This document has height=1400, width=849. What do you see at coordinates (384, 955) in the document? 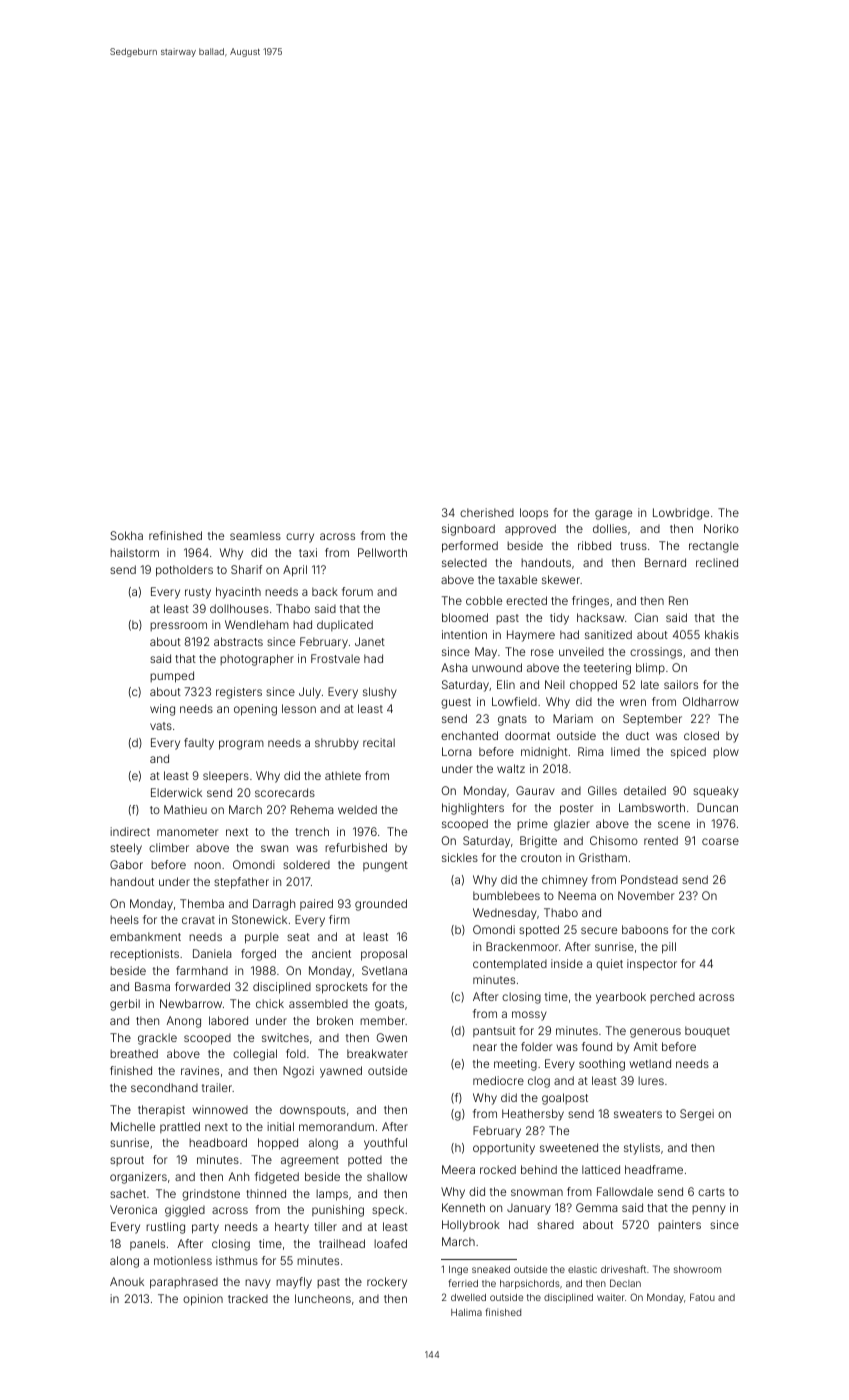
I see `proposal` at bounding box center [384, 955].
